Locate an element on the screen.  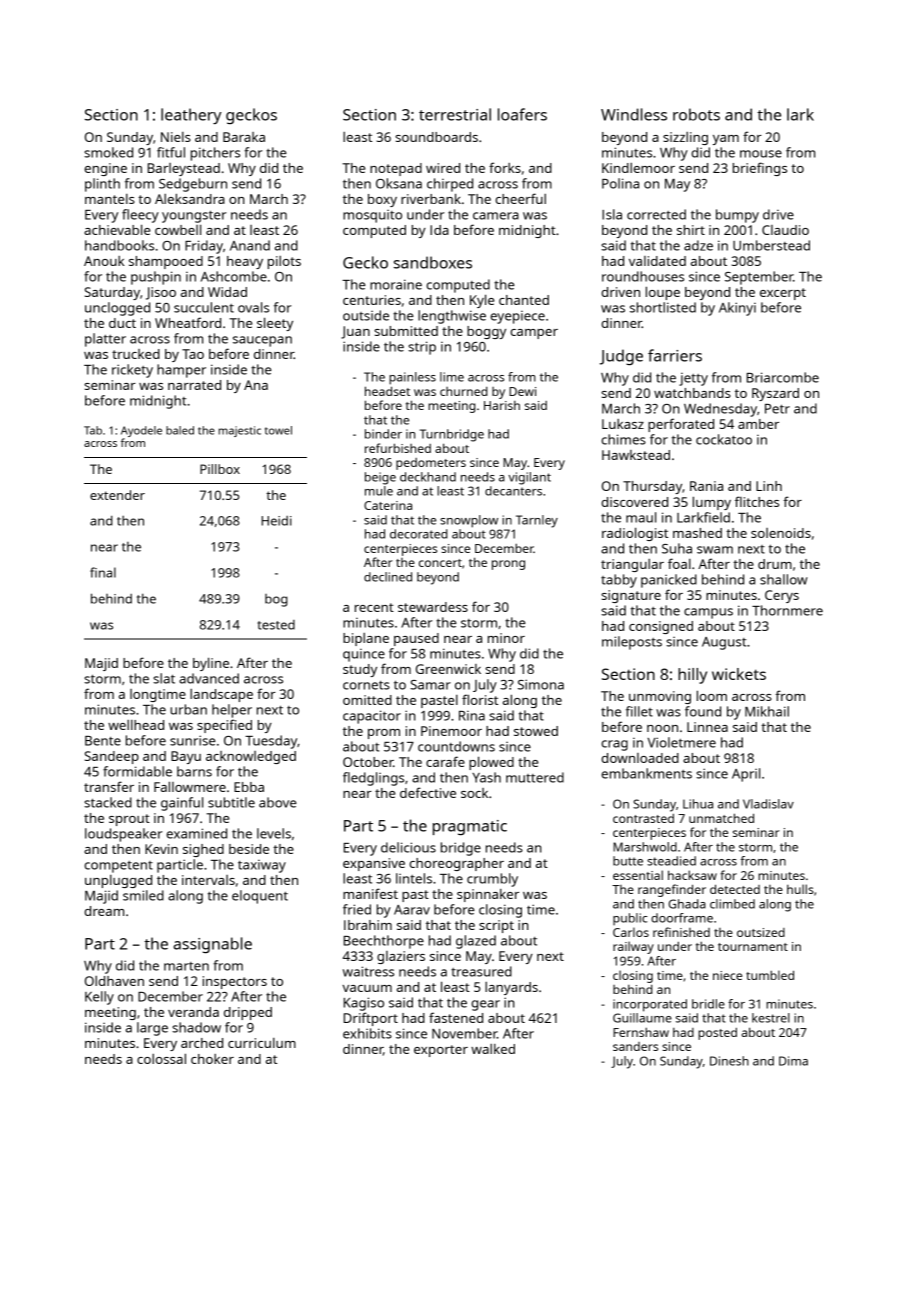
colossal is located at coordinates (161, 1058).
